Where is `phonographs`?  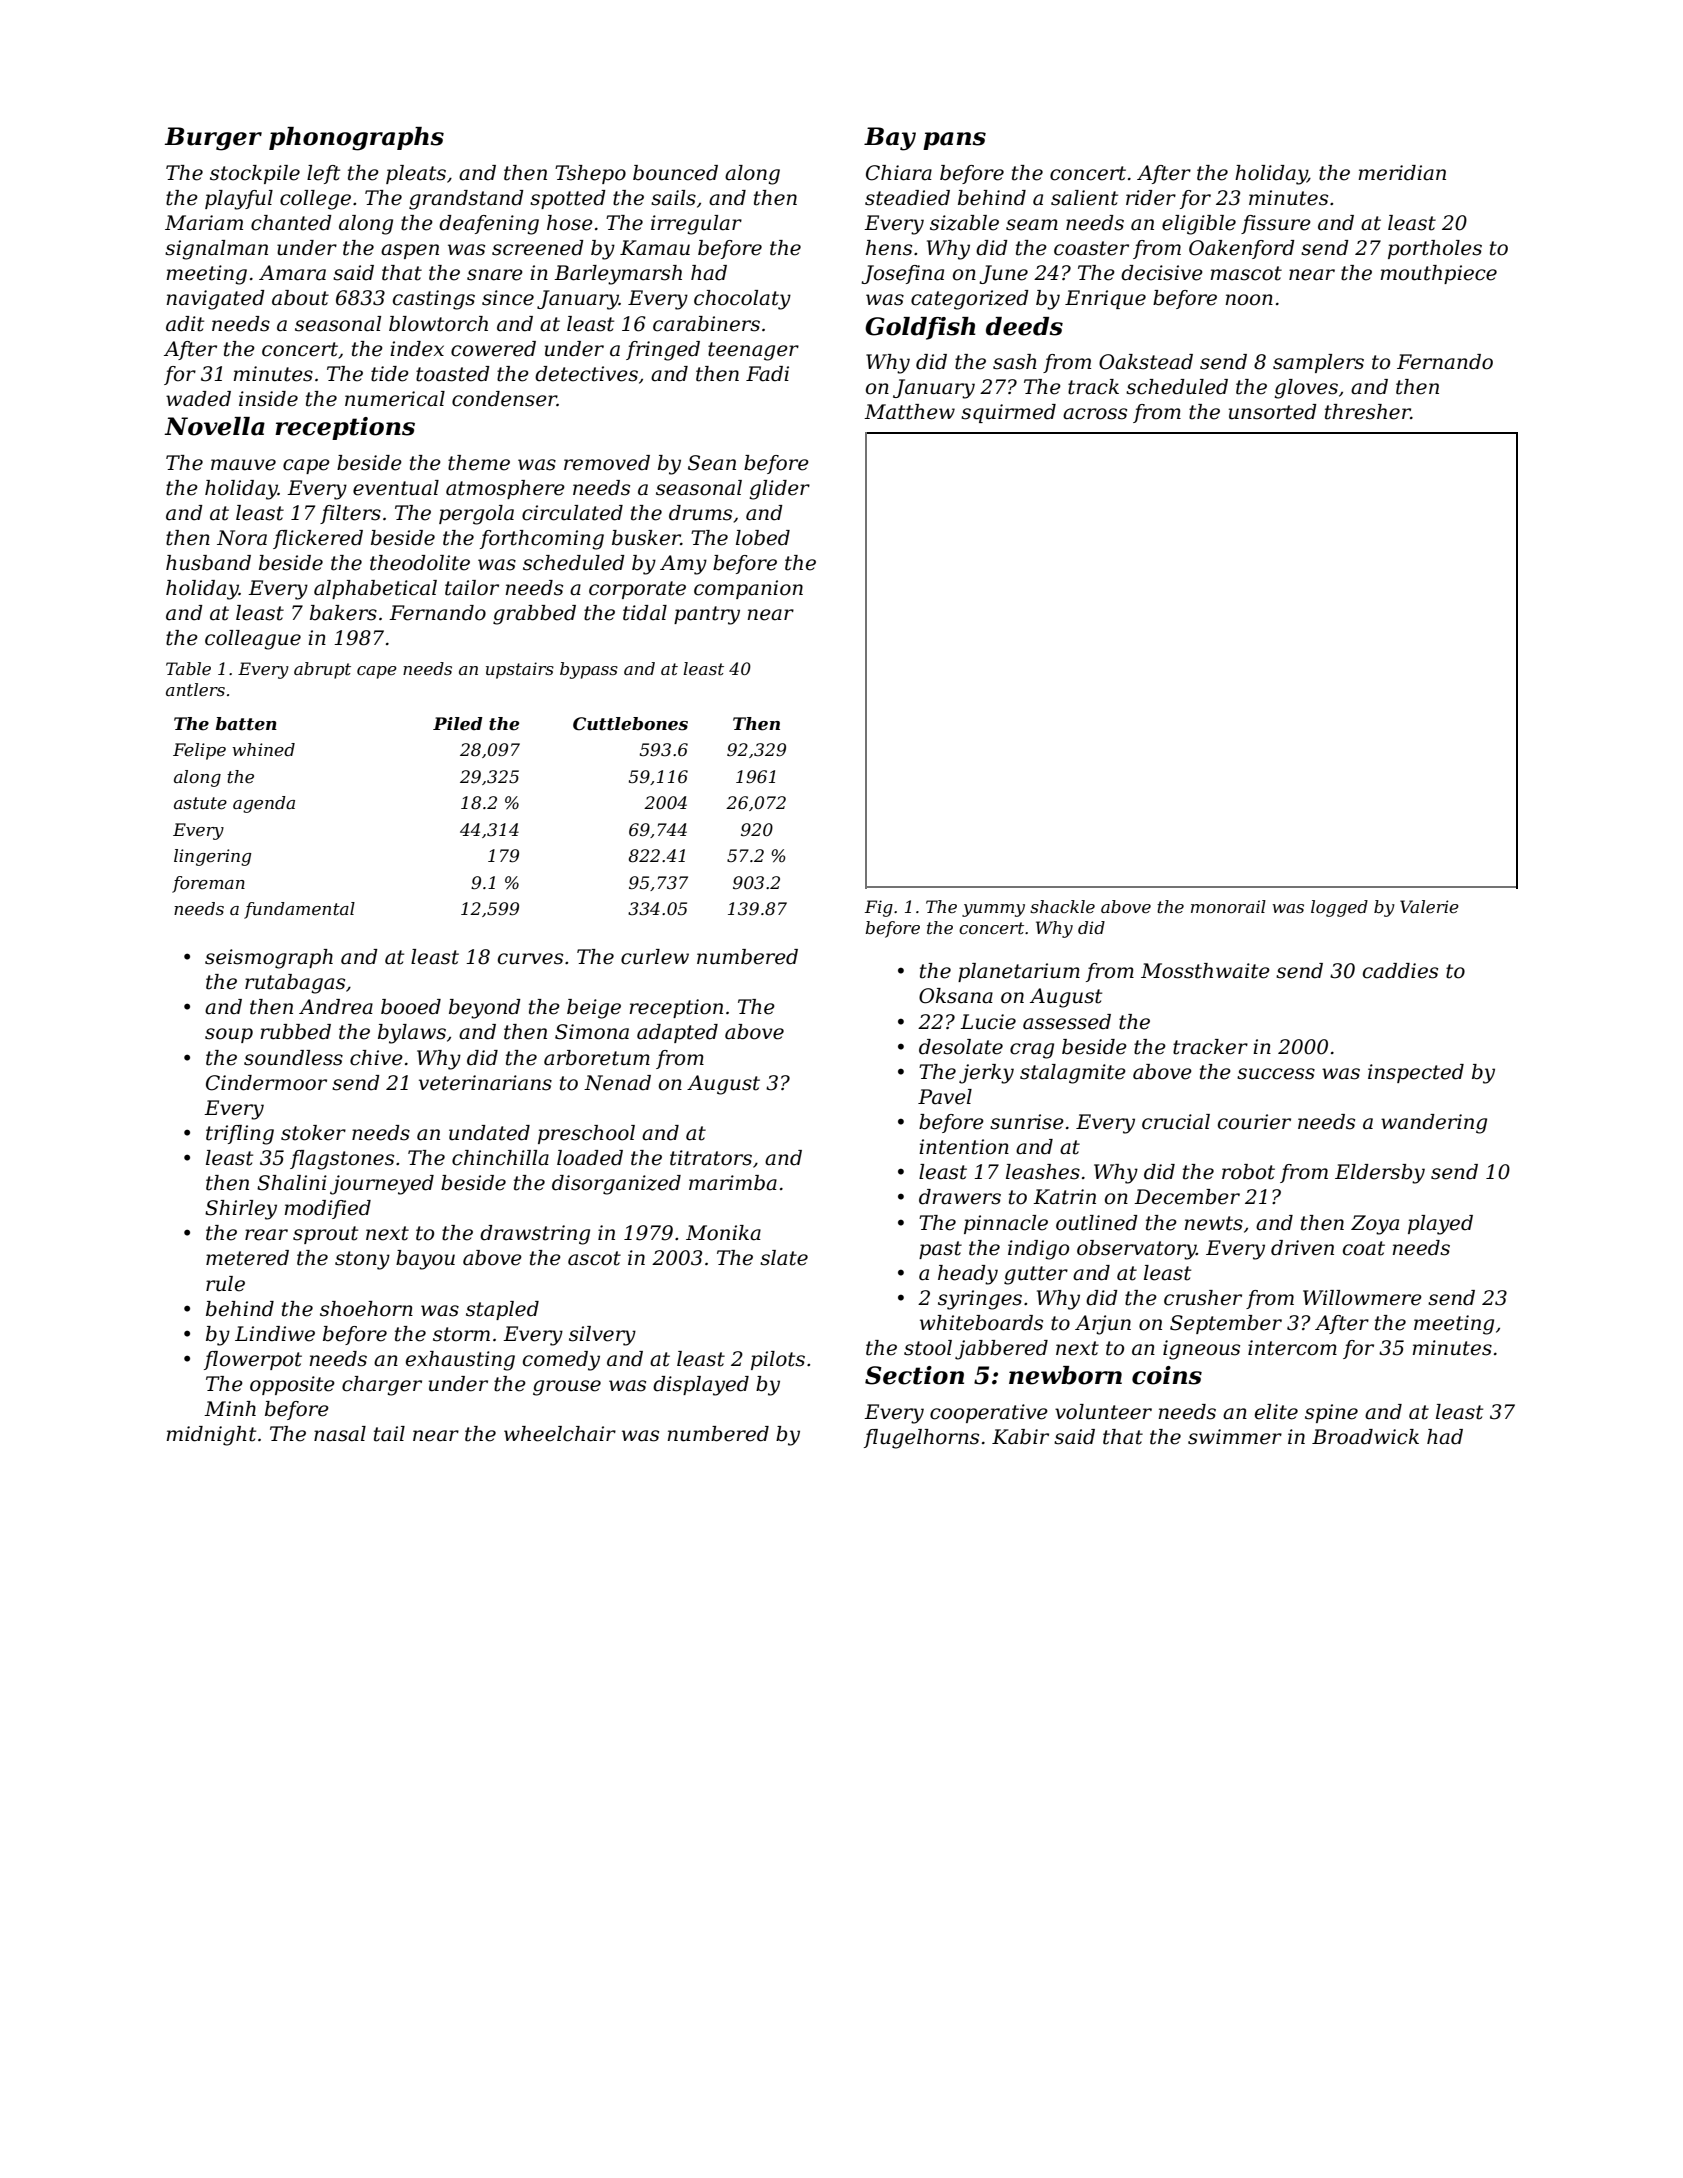 phonographs is located at coordinates (356, 139).
